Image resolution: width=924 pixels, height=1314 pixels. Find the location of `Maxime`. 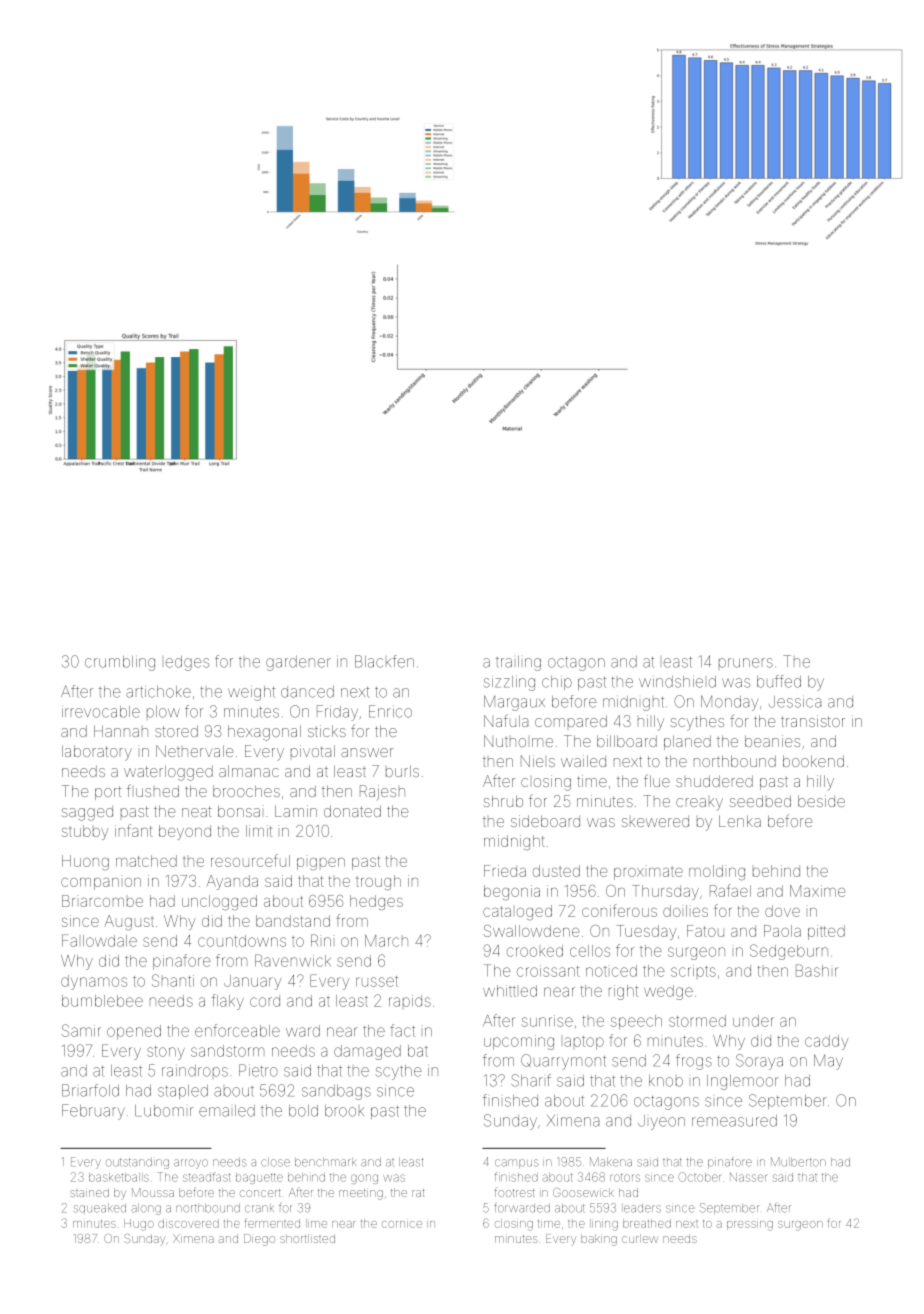

Maxime is located at coordinates (818, 891).
